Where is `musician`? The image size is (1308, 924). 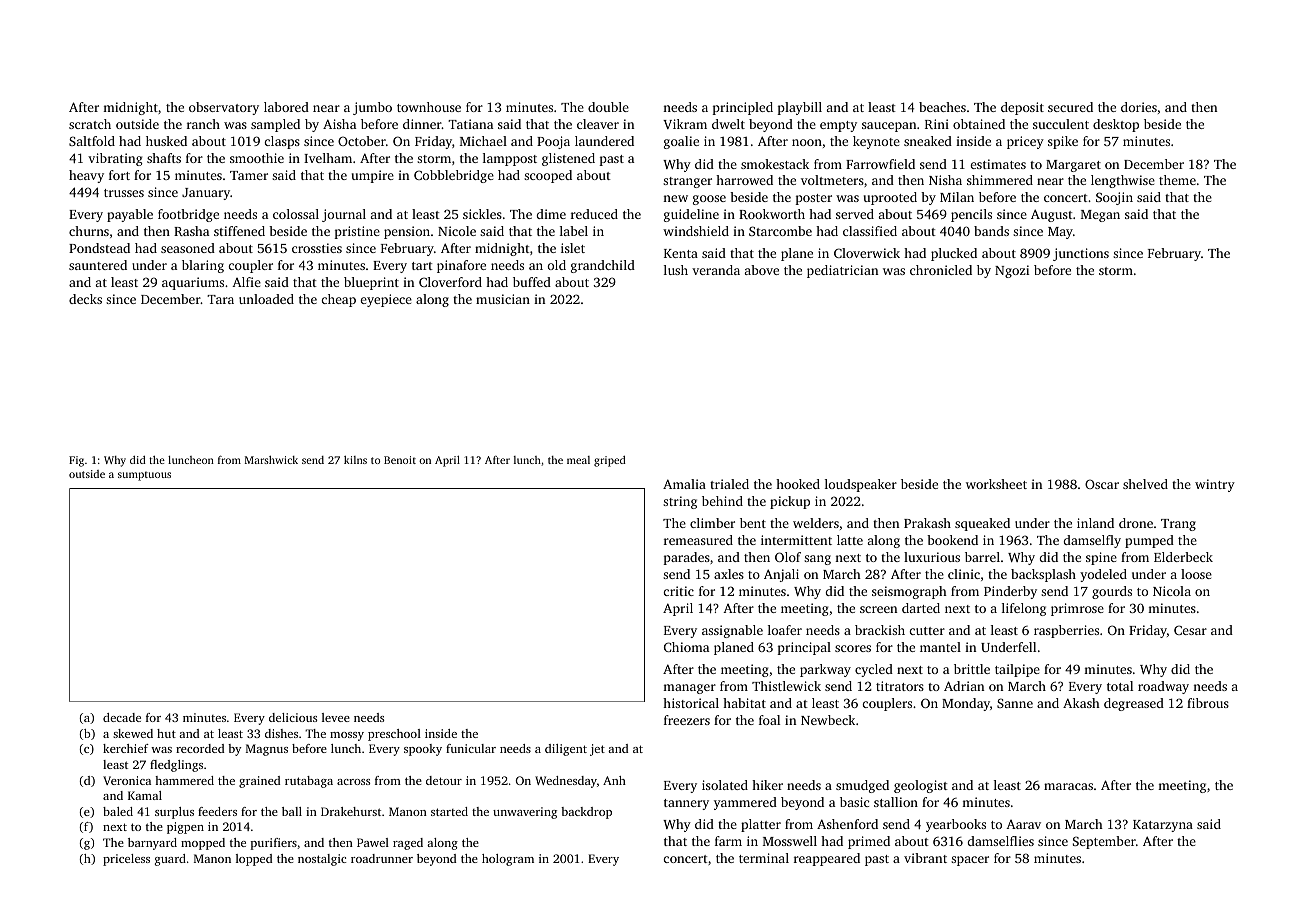
musician is located at coordinates (503, 299).
